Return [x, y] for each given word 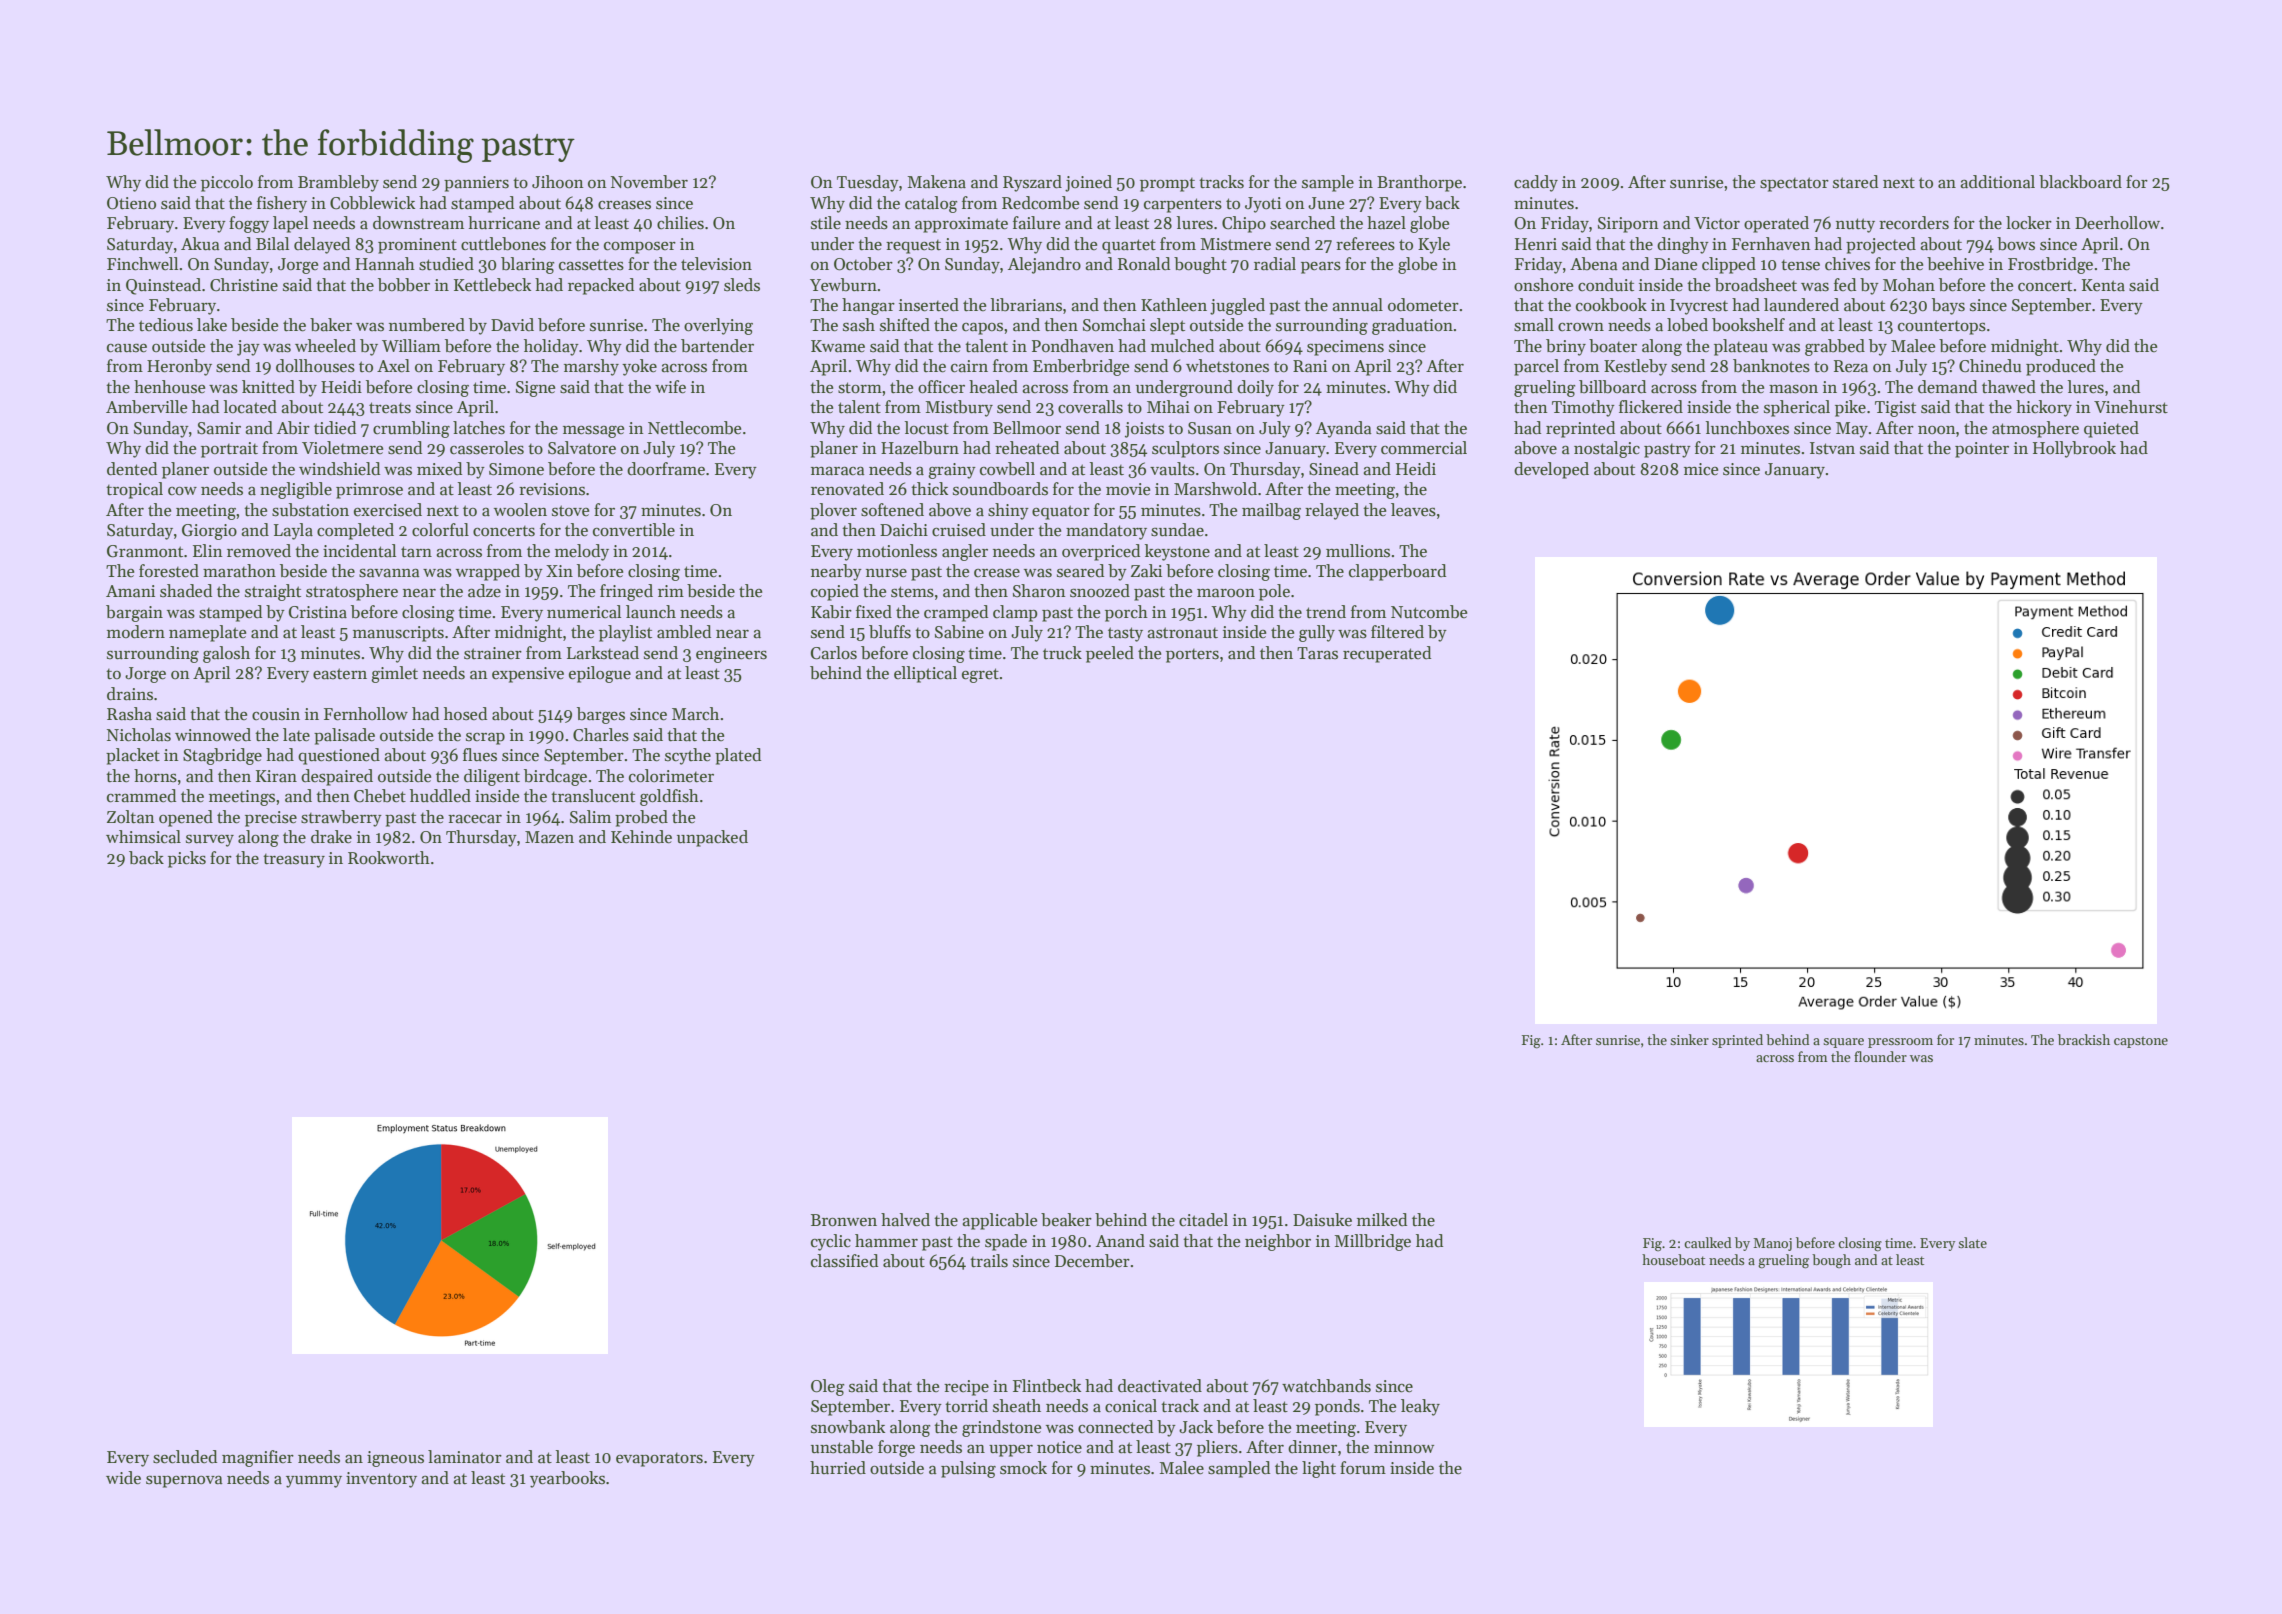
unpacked [712, 838]
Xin [559, 571]
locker [2029, 223]
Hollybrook [2074, 449]
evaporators [659, 1460]
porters [1192, 656]
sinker [1689, 1039]
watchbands [1326, 1386]
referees [1365, 244]
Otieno [131, 203]
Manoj [1772, 1244]
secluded [185, 1457]
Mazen [549, 837]
